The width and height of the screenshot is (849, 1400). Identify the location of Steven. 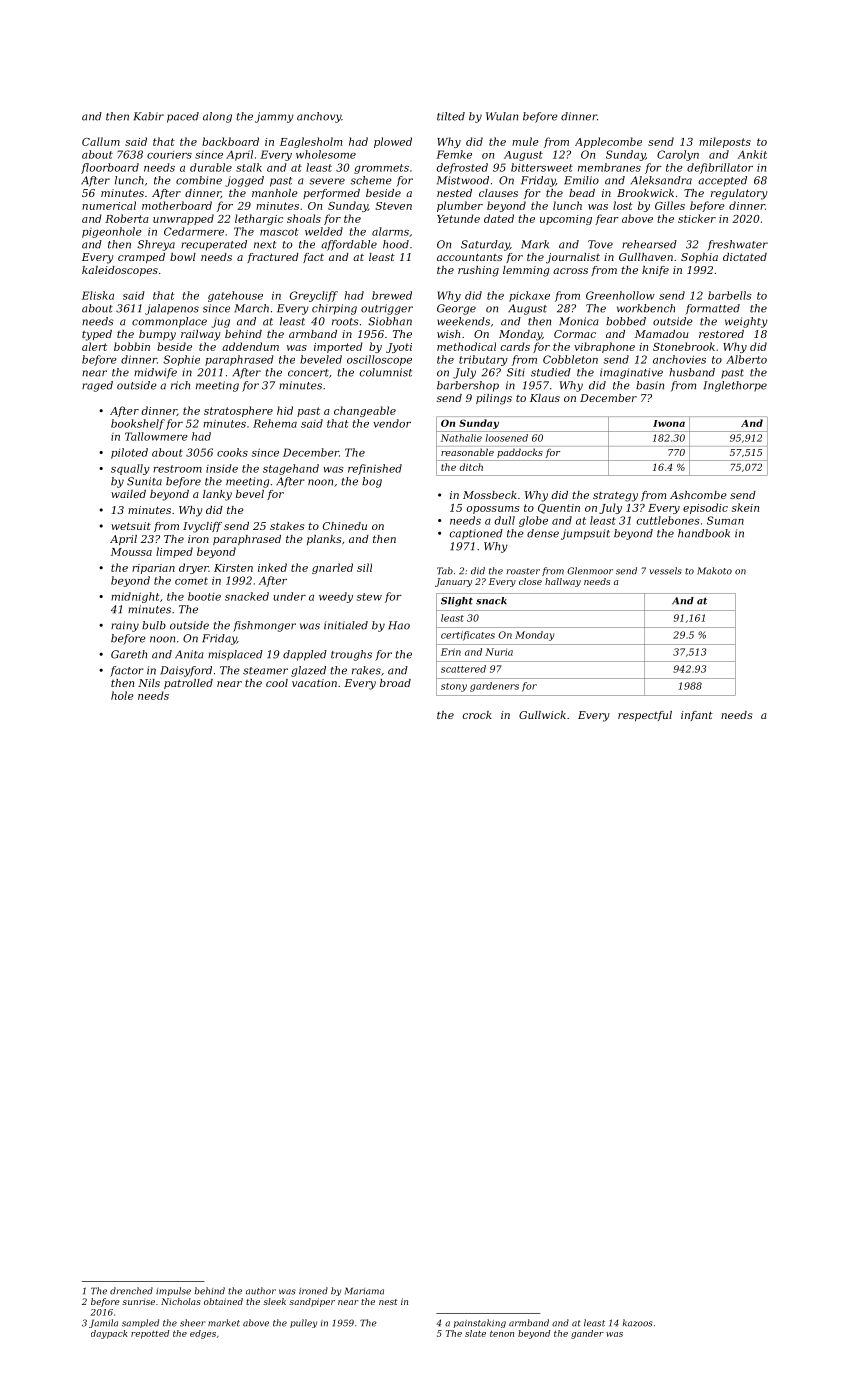
(393, 206).
